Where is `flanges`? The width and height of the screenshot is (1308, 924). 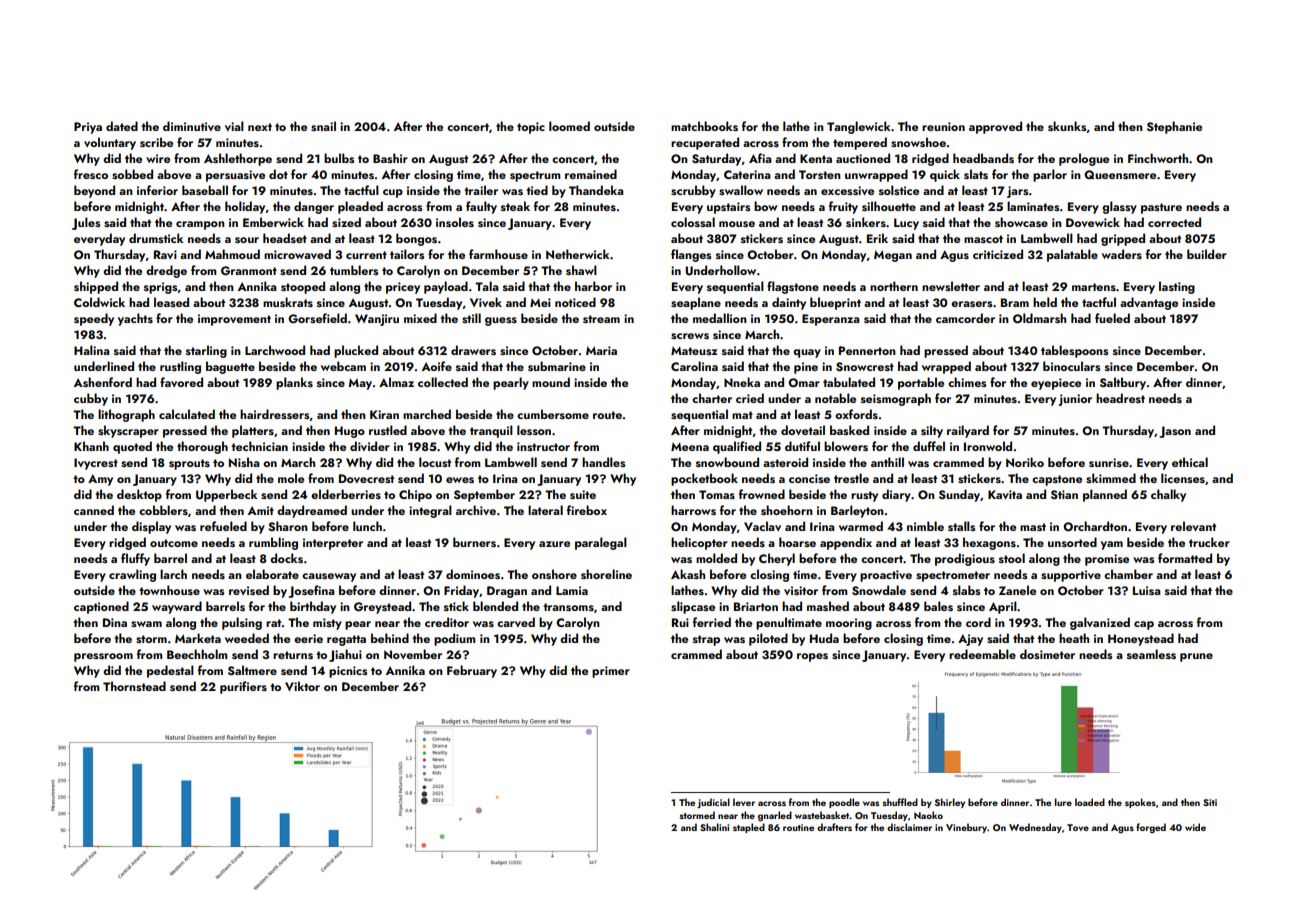
flanges is located at coordinates (691, 255).
